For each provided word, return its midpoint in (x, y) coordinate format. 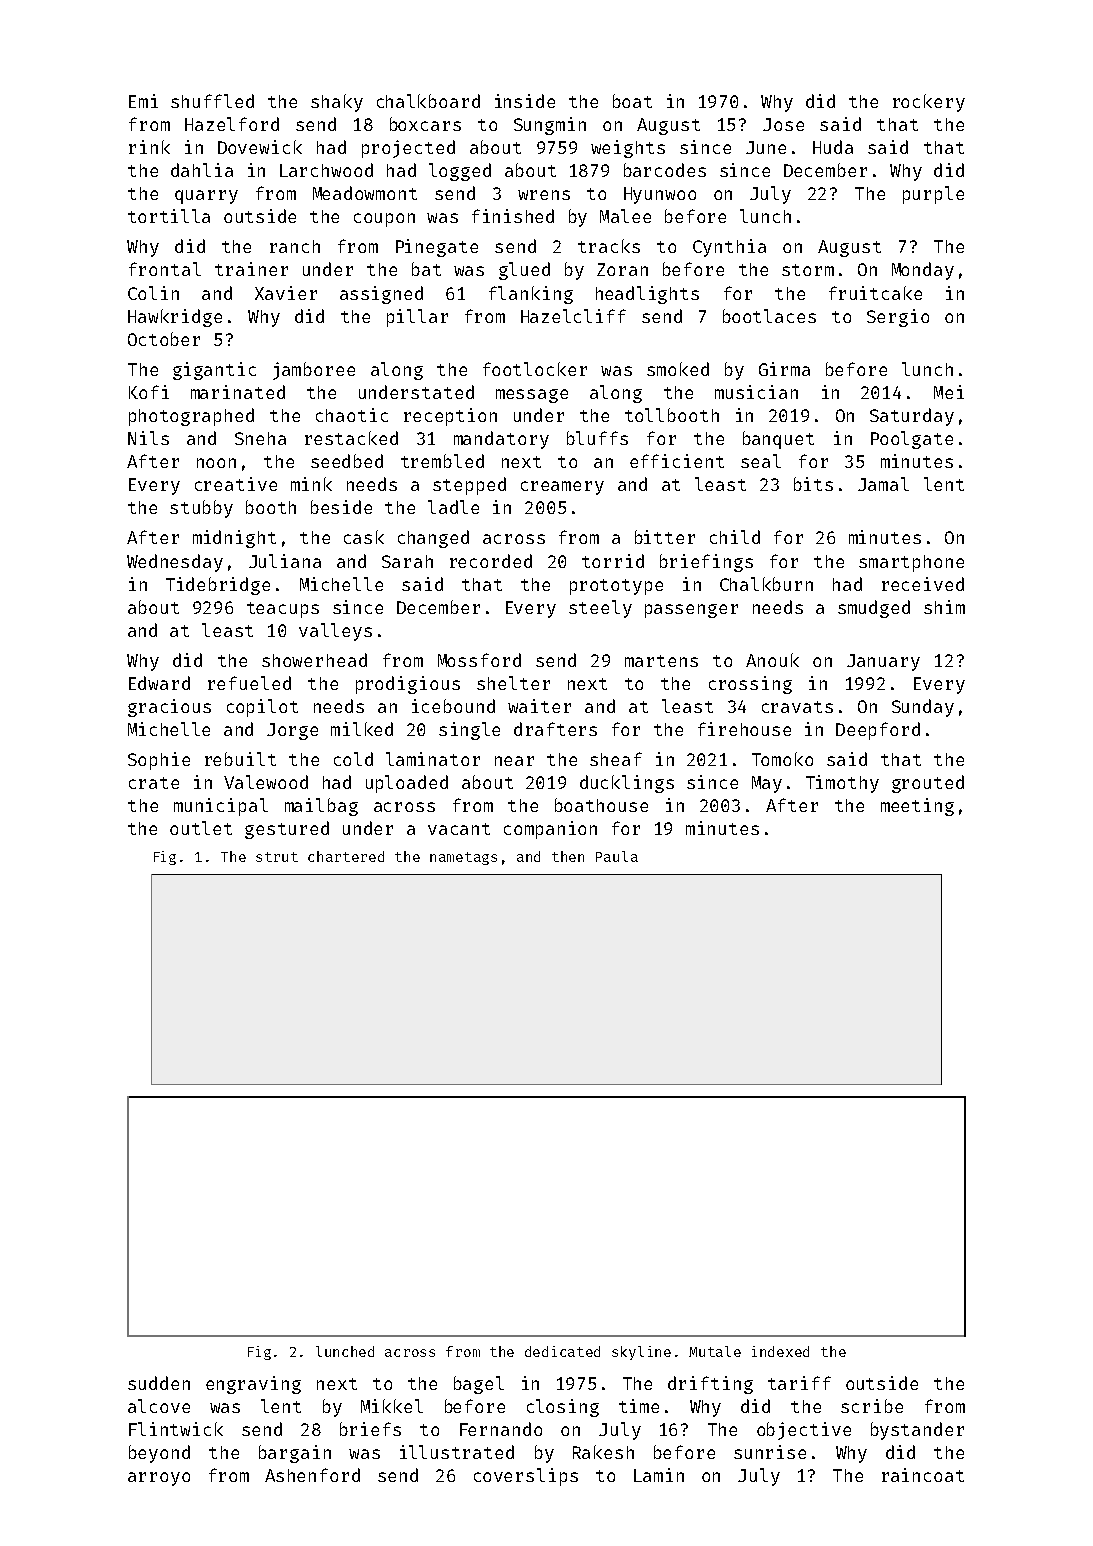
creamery (562, 488)
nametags (463, 858)
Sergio (898, 318)
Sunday (923, 708)
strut (277, 857)
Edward (159, 683)
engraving (253, 1385)
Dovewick (260, 147)
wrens (544, 195)
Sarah (407, 561)
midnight (234, 539)
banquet (778, 440)
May (767, 784)
